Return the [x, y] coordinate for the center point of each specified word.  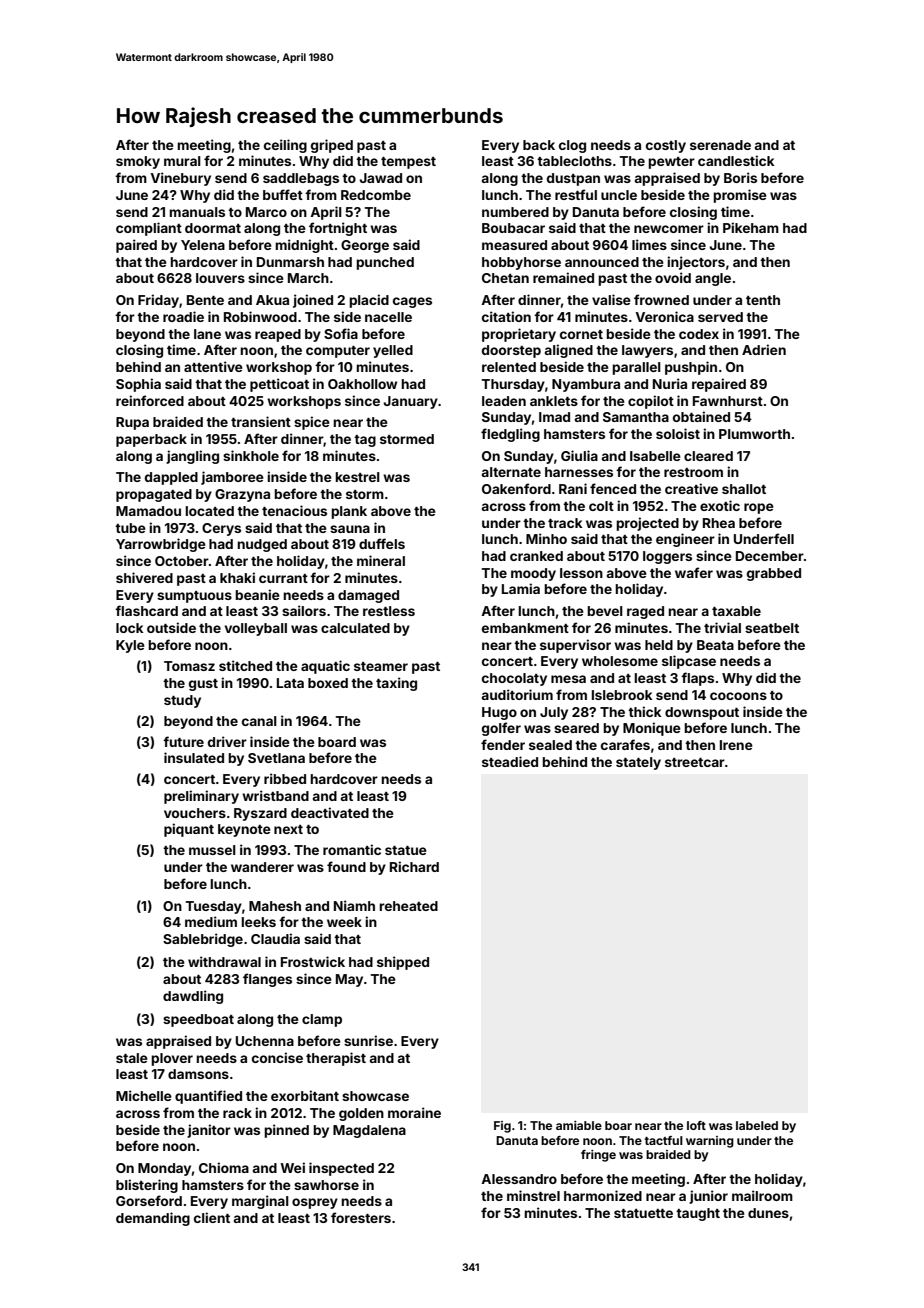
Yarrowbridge [161, 545]
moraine [414, 1112]
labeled [757, 1125]
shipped [403, 963]
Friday [158, 301]
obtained [701, 416]
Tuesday [214, 907]
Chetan [505, 278]
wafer [694, 572]
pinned [286, 1131]
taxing [396, 684]
